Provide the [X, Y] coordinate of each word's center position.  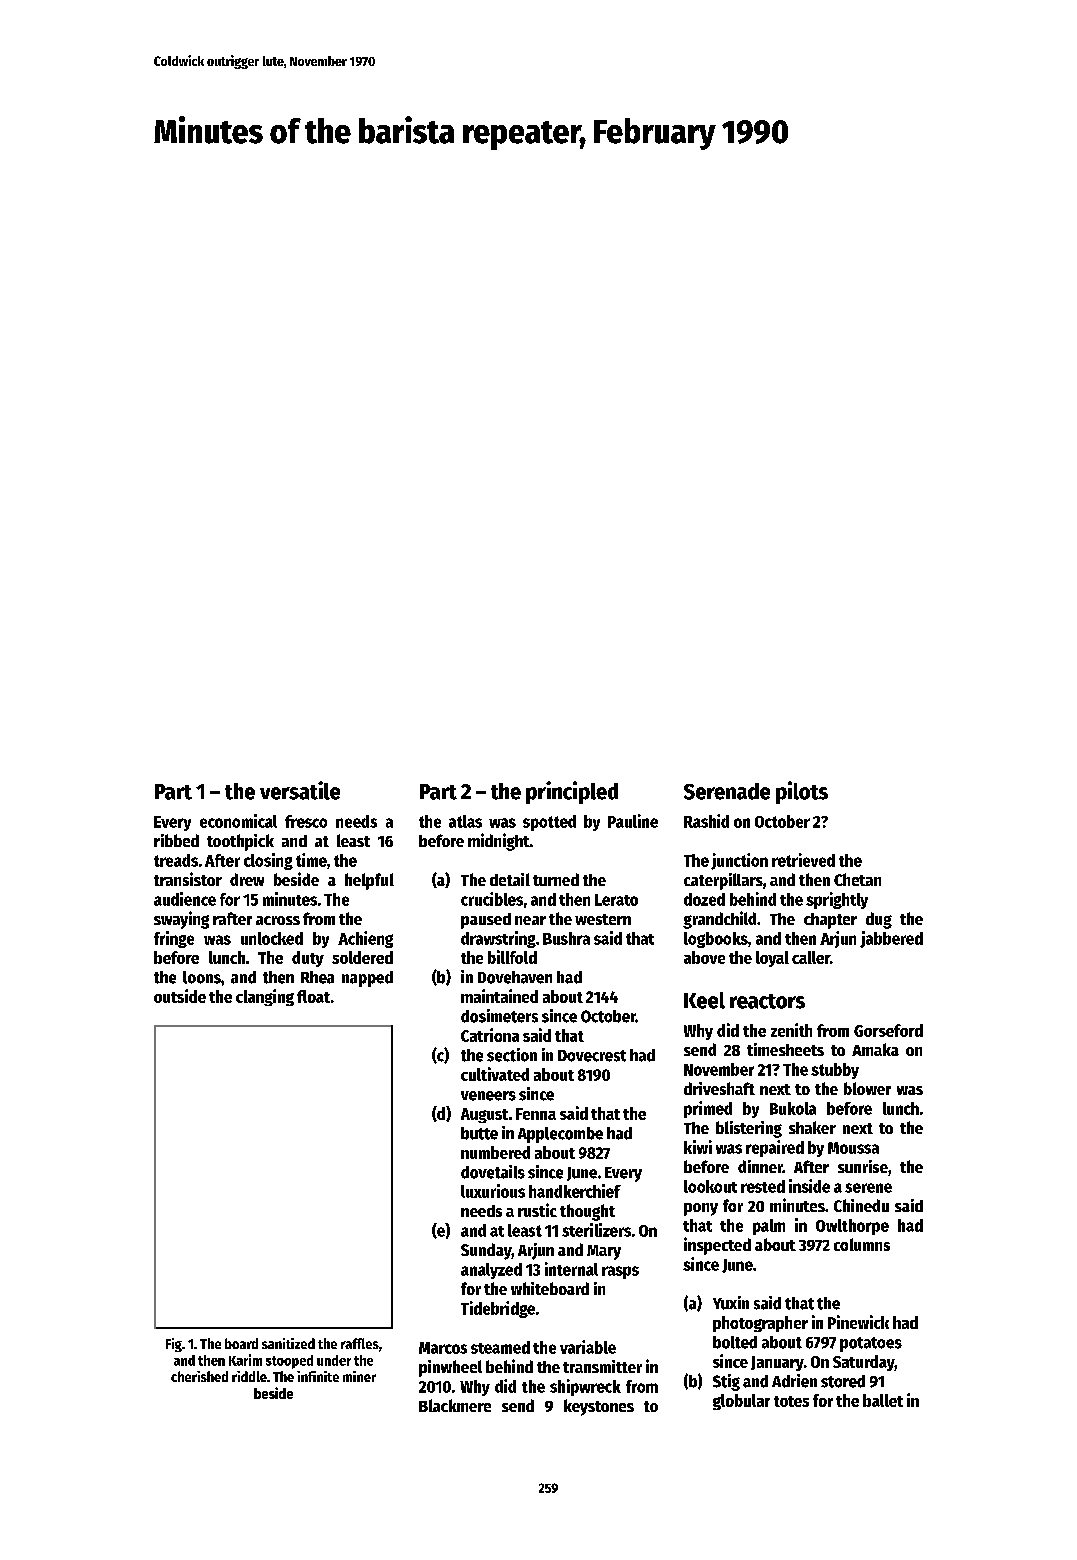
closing [268, 861]
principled [572, 792]
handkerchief [575, 1191]
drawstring [498, 939]
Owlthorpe [852, 1227]
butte [479, 1133]
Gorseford [888, 1030]
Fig [174, 1345]
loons [202, 977]
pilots [802, 792]
